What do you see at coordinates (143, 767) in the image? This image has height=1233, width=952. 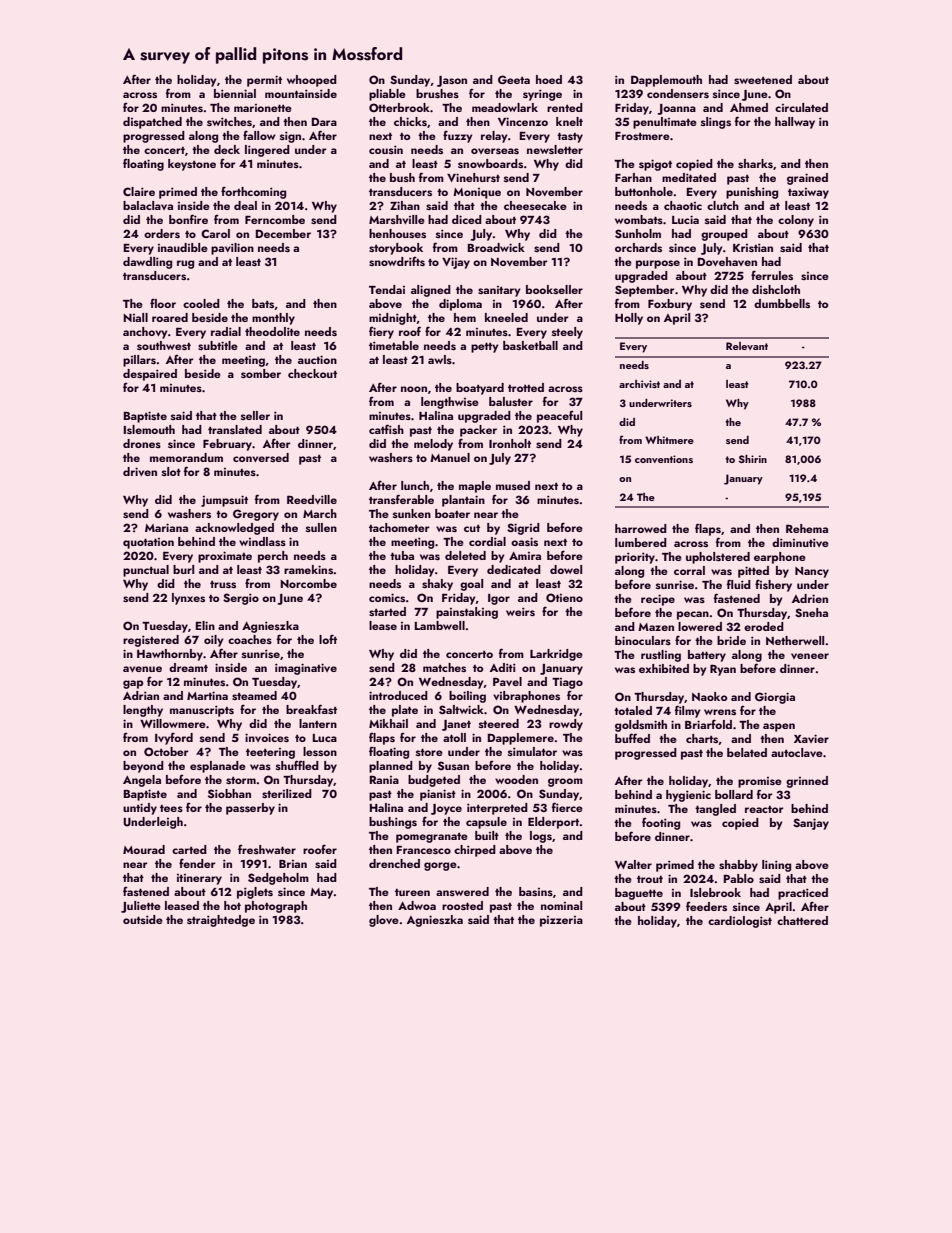 I see `beyond` at bounding box center [143, 767].
